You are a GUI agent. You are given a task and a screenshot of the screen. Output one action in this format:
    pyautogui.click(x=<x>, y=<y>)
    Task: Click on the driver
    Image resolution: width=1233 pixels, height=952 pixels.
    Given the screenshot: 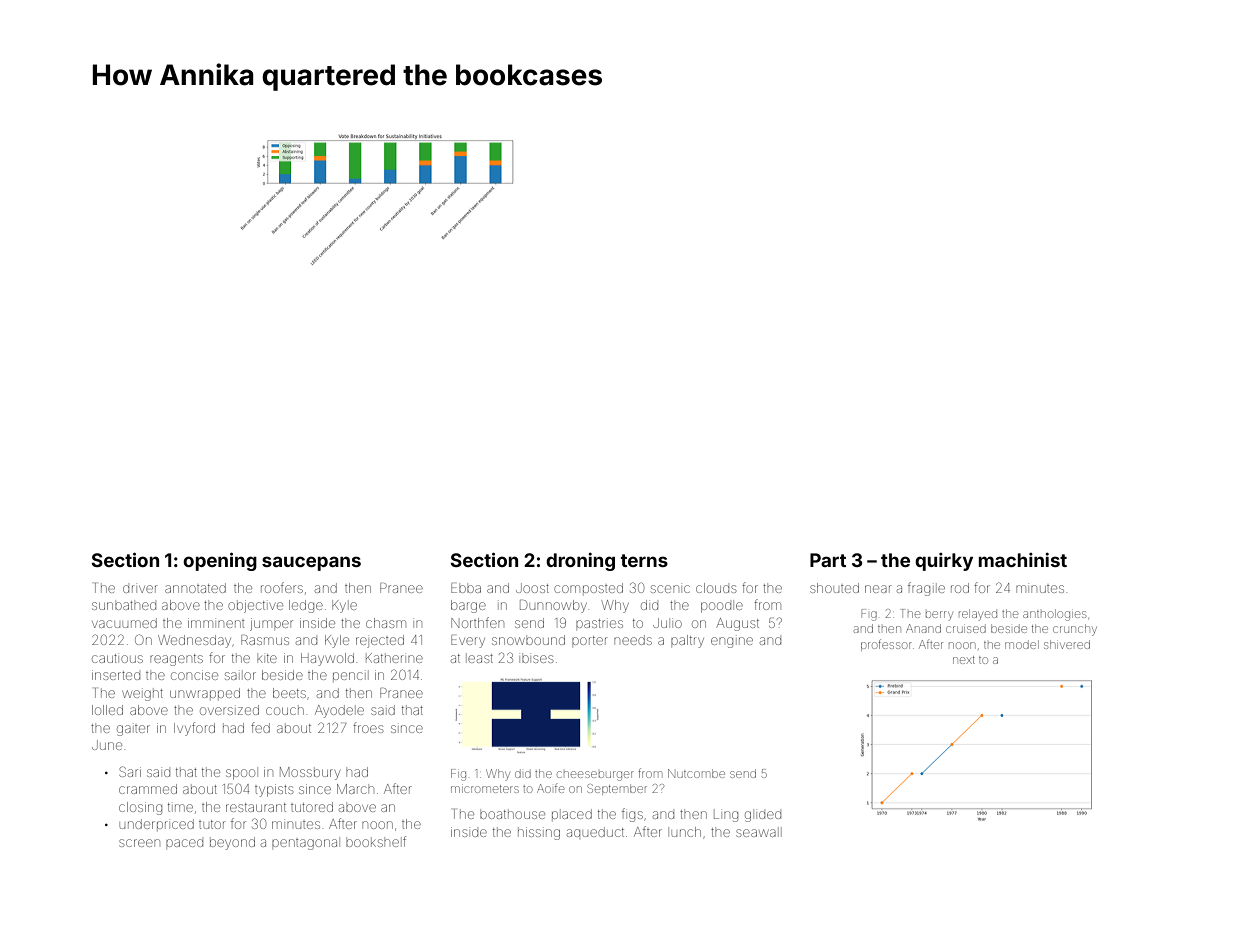 What is the action you would take?
    pyautogui.click(x=140, y=589)
